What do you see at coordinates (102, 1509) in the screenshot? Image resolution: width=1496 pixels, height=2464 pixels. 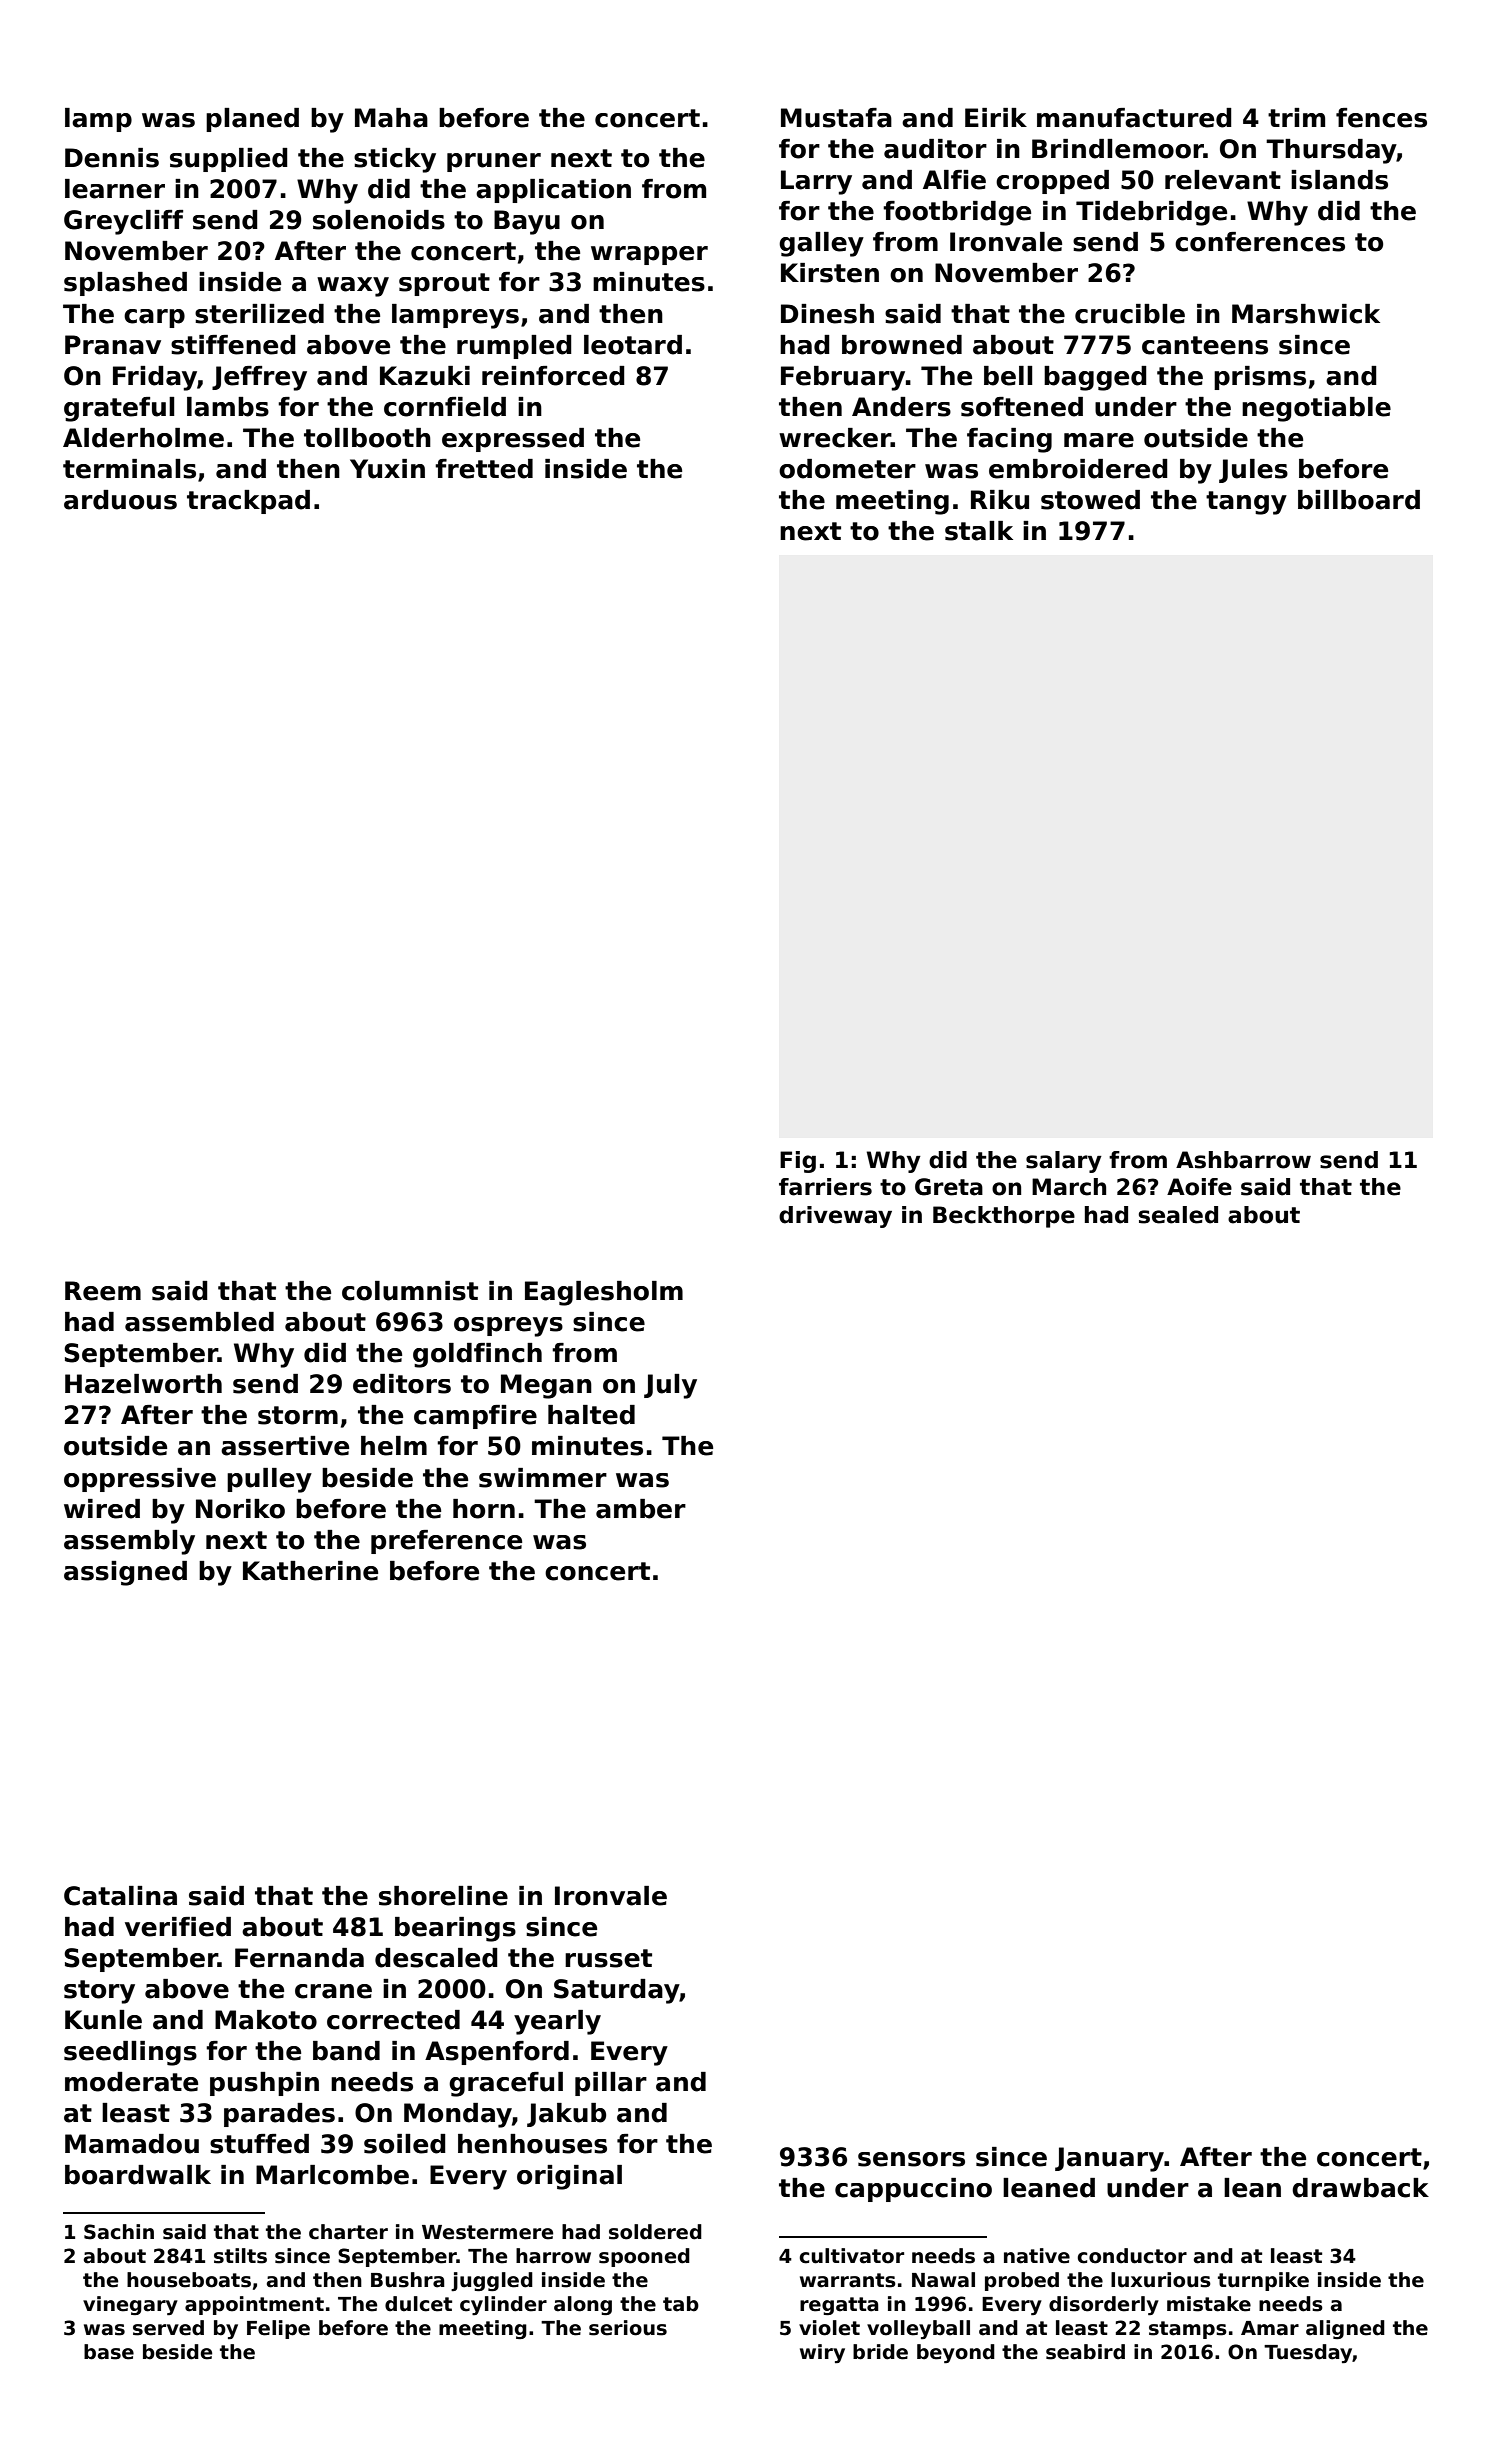 I see `wired` at bounding box center [102, 1509].
